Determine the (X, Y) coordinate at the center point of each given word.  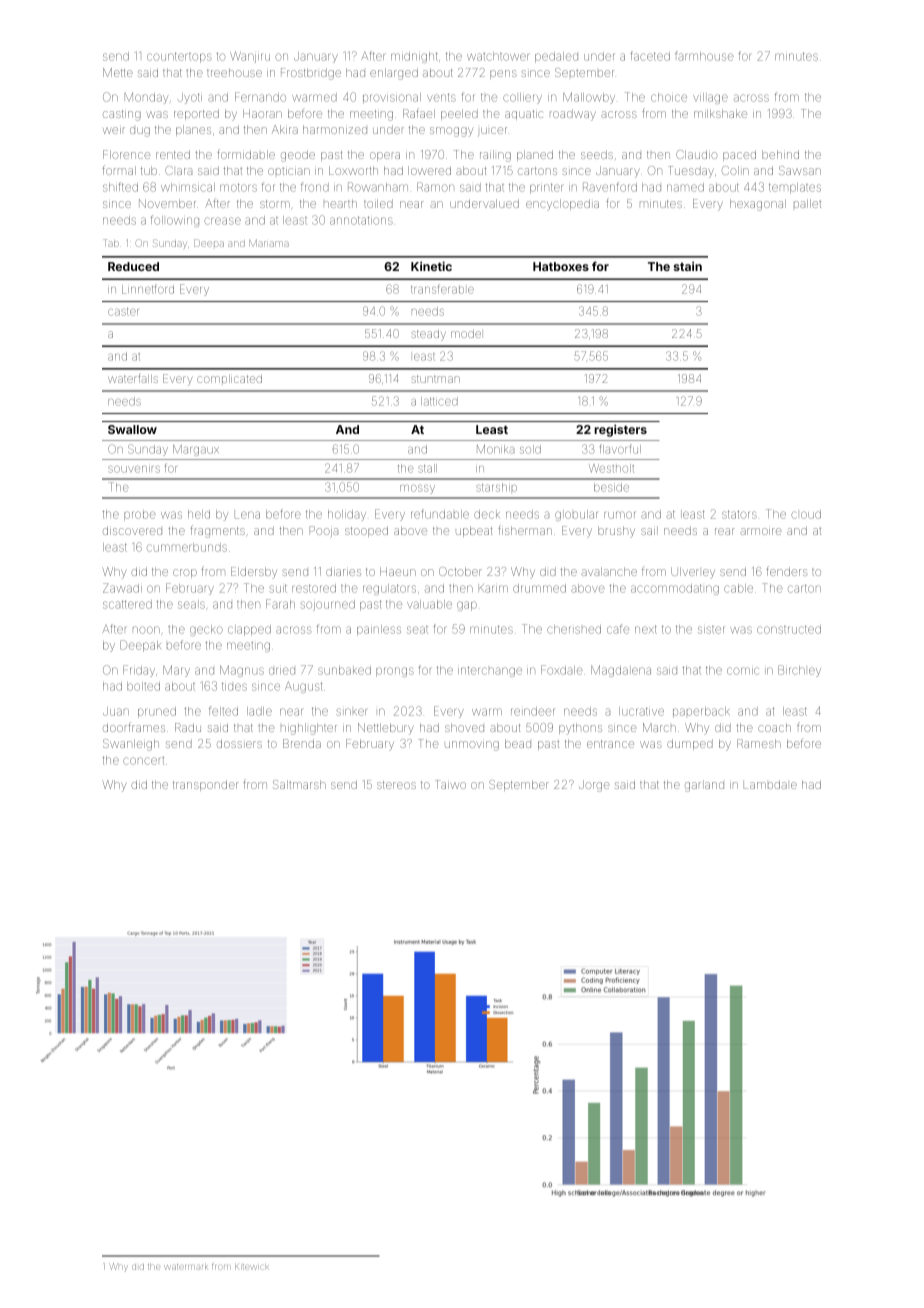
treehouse (234, 73)
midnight (414, 57)
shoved (464, 727)
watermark (186, 1267)
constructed (789, 629)
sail (648, 531)
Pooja (324, 532)
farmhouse (704, 56)
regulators (389, 589)
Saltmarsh (299, 784)
